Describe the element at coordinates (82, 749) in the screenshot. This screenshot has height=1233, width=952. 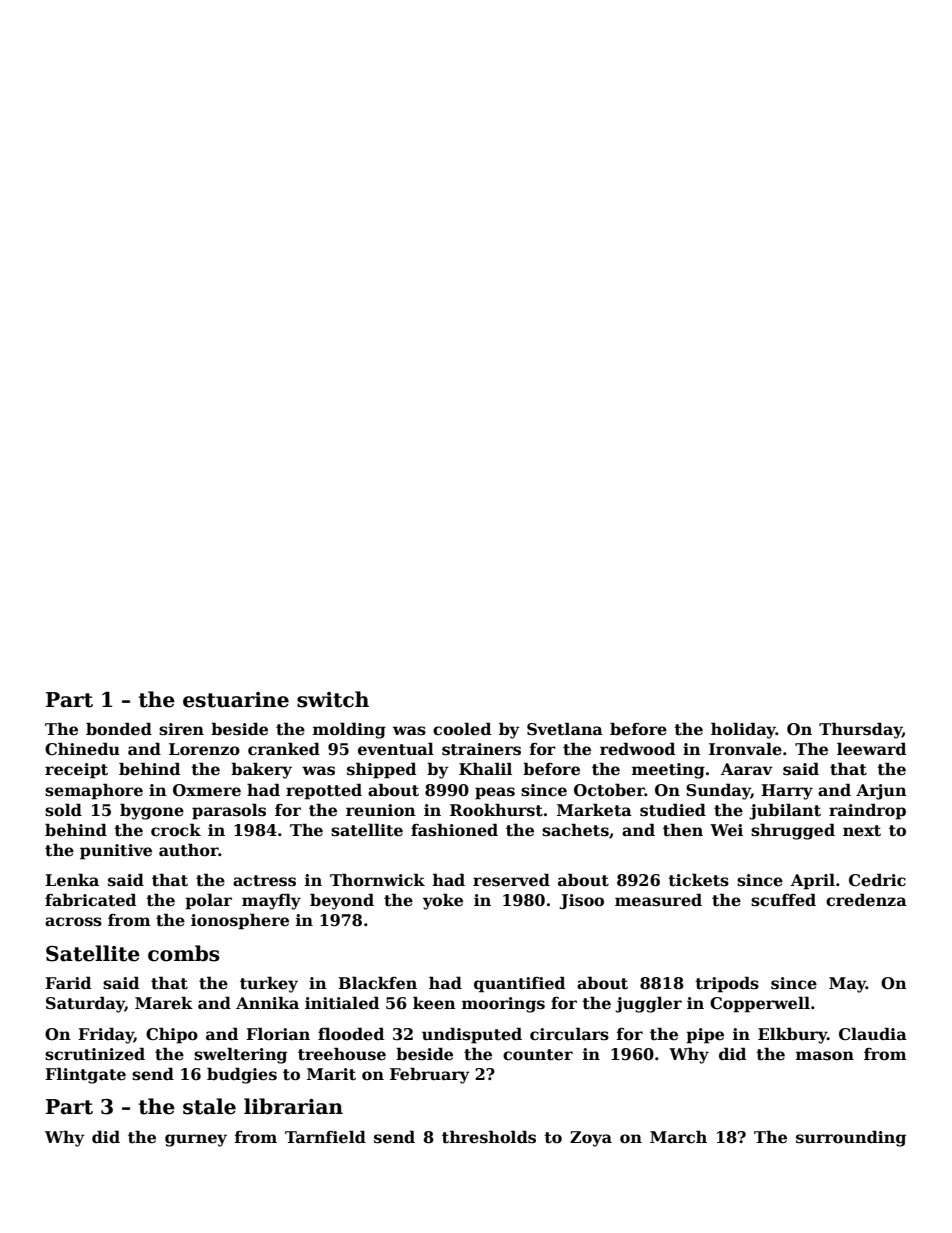
I see `Chinedu` at that location.
